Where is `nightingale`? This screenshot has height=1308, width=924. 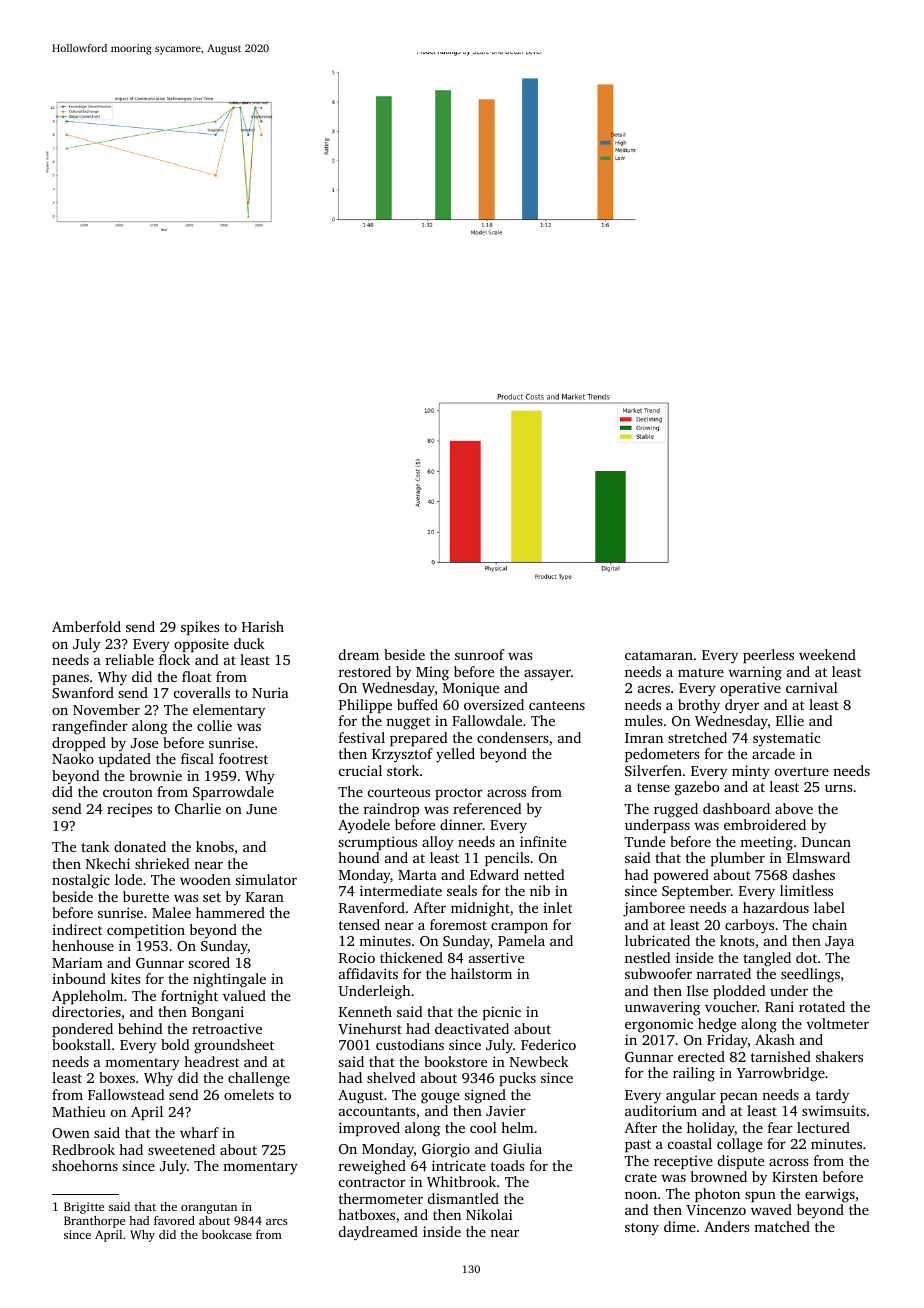 nightingale is located at coordinates (229, 980).
